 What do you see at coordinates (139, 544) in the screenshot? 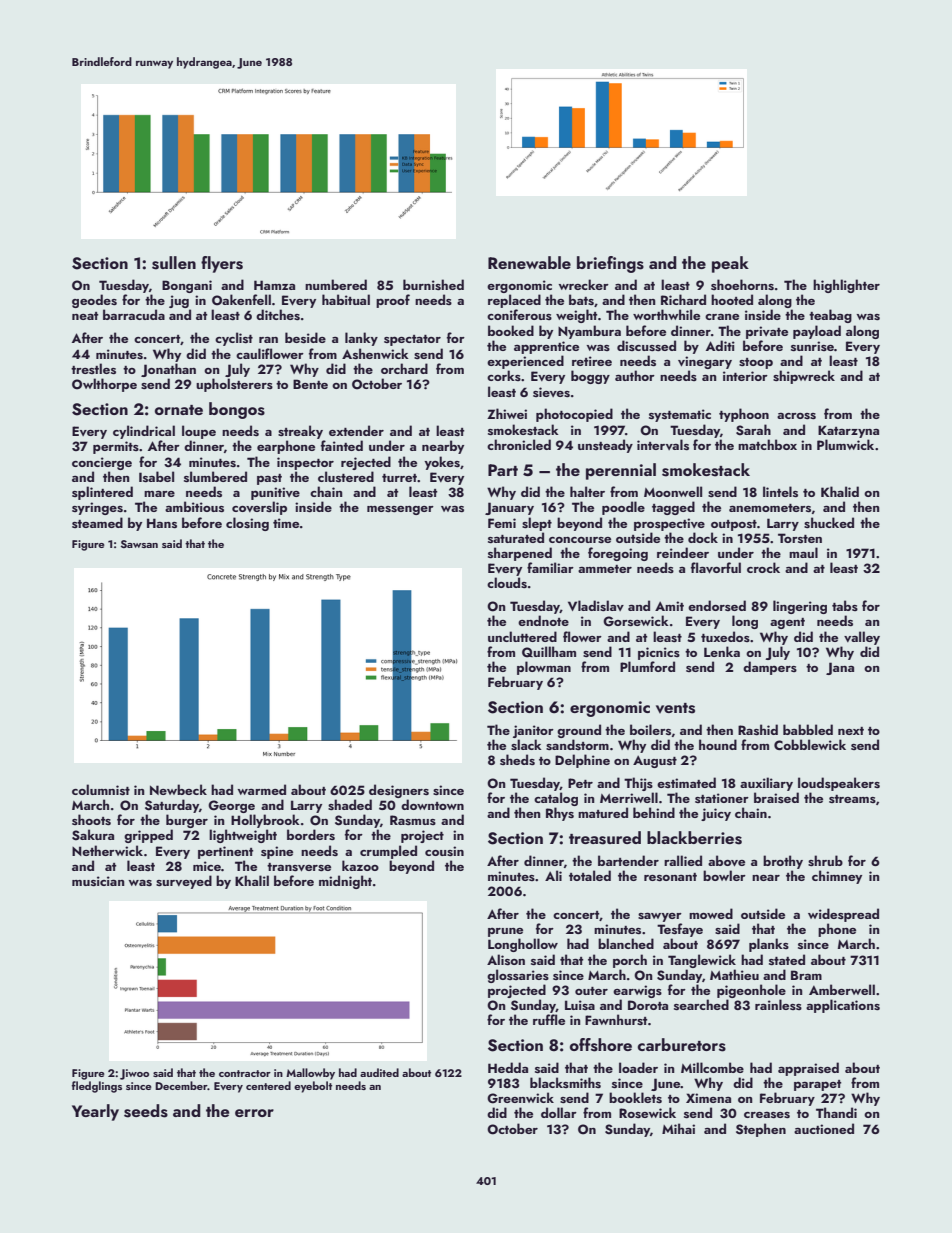
I see `Sawsan` at bounding box center [139, 544].
